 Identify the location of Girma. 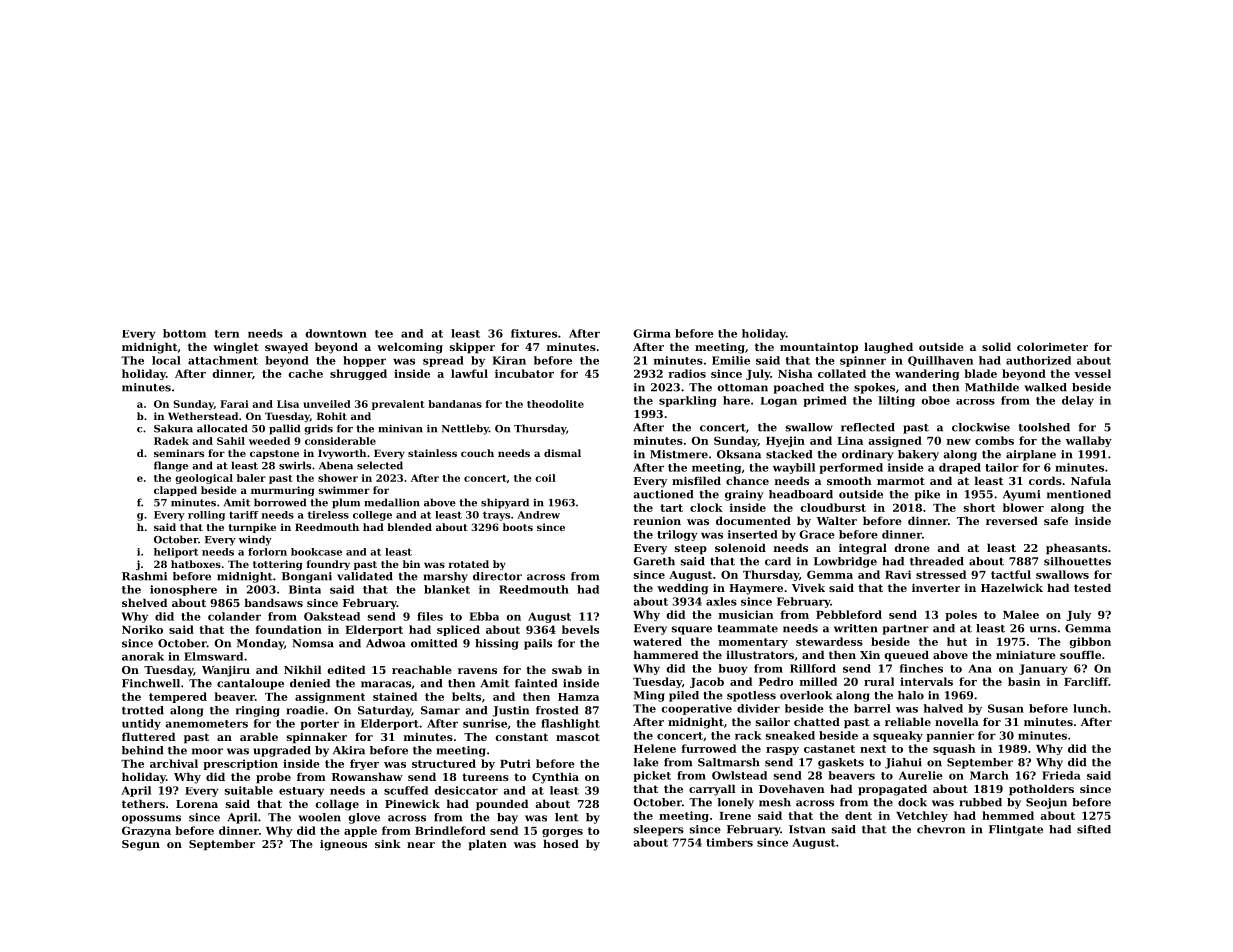
(652, 333).
